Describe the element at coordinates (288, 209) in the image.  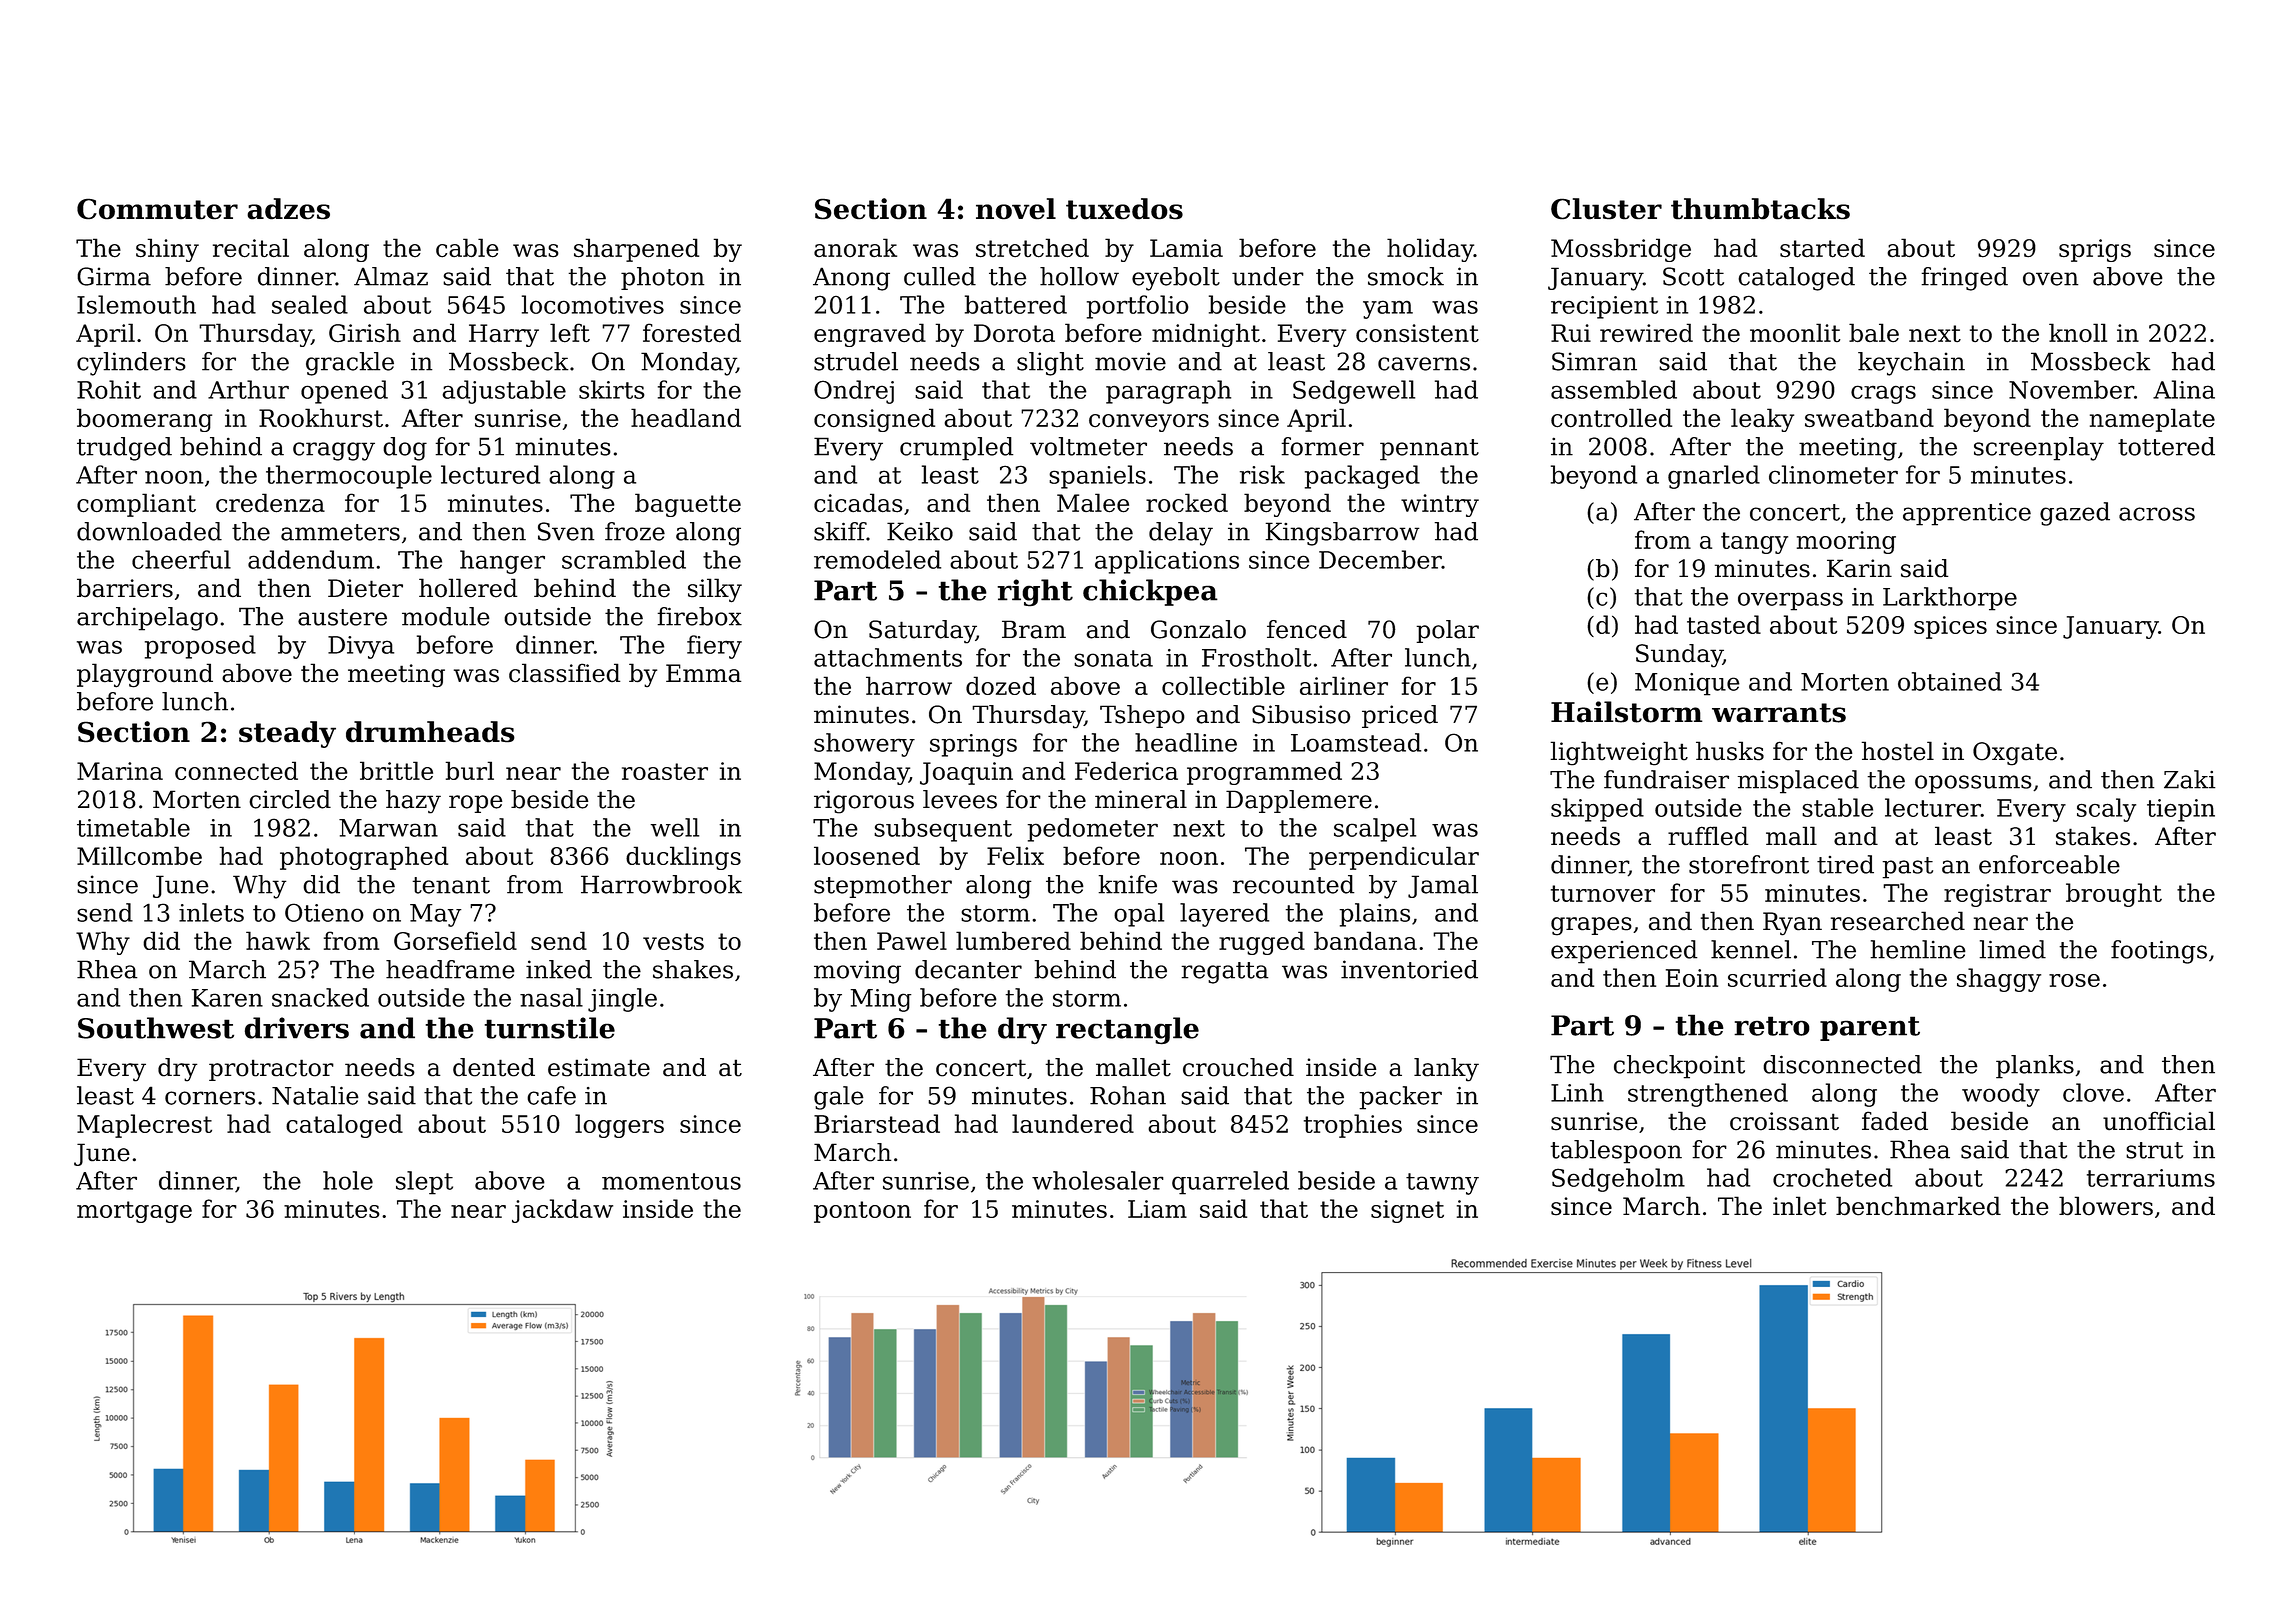
I see `adzes` at that location.
